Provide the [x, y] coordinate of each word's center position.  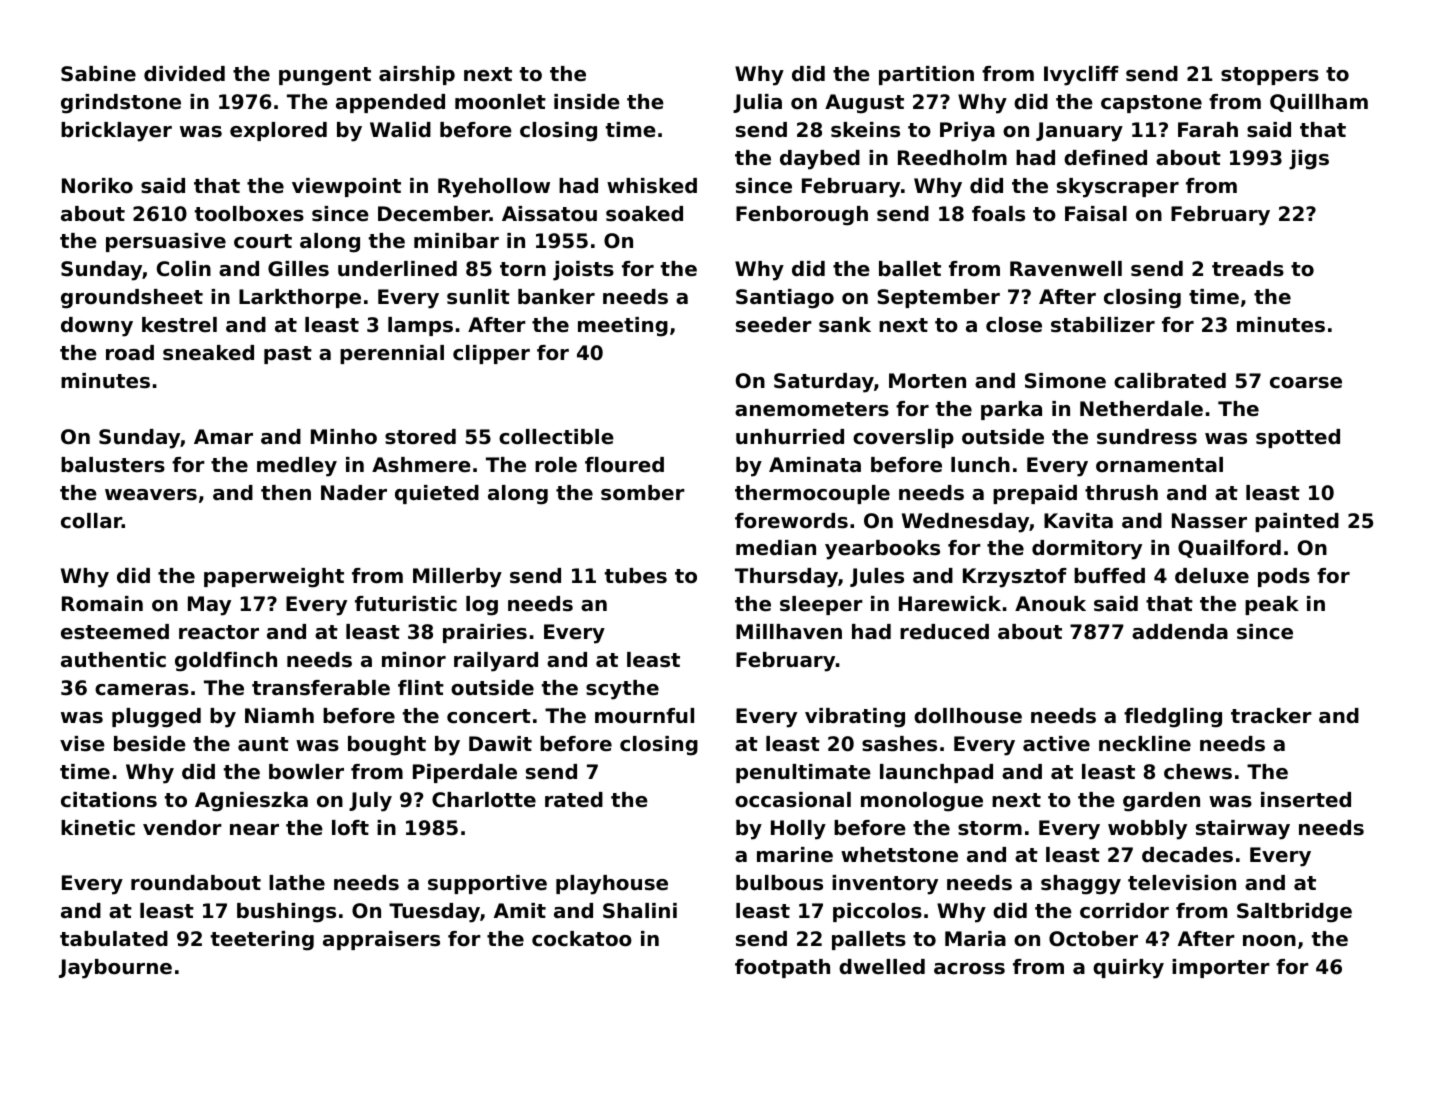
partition [926, 75]
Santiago [785, 299]
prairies [485, 633]
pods [1284, 577]
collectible [556, 437]
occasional [793, 800]
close [1014, 325]
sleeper [821, 605]
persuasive [166, 242]
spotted [1298, 438]
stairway [1243, 830]
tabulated [114, 939]
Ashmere [421, 465]
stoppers [1270, 76]
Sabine [98, 74]
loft [350, 828]
